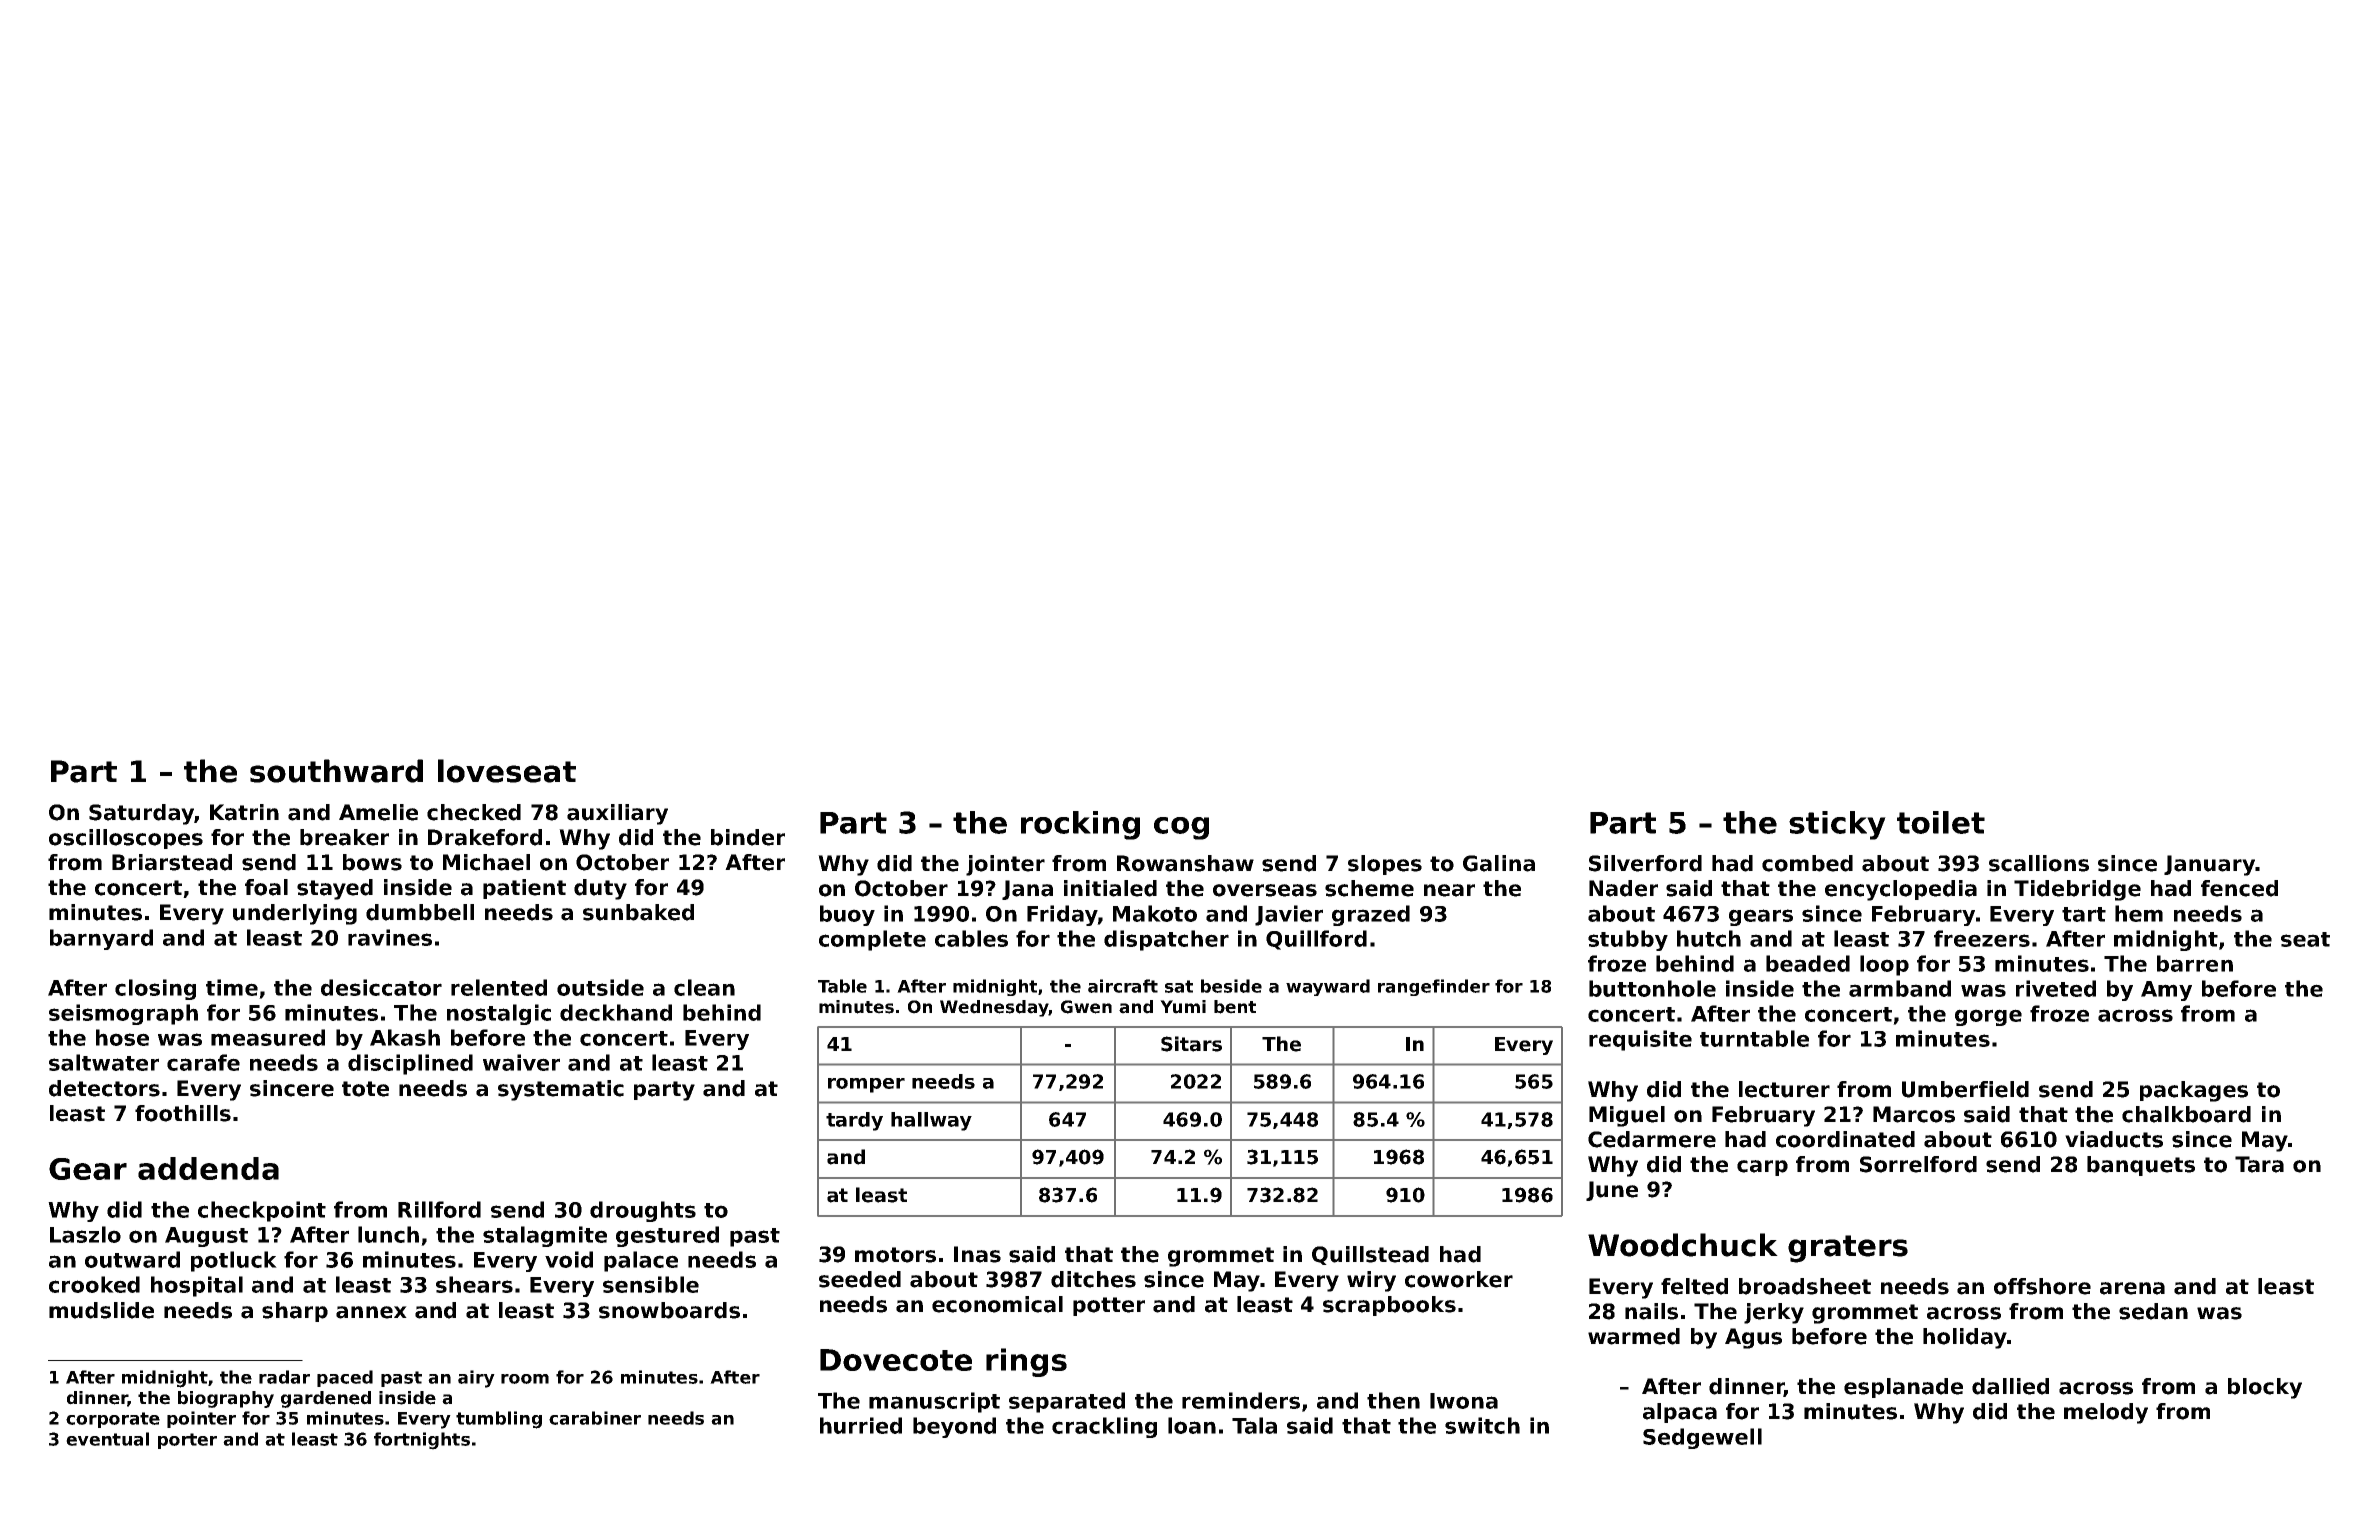 This screenshot has width=2380, height=1540. What do you see at coordinates (1181, 828) in the screenshot?
I see `cog` at bounding box center [1181, 828].
